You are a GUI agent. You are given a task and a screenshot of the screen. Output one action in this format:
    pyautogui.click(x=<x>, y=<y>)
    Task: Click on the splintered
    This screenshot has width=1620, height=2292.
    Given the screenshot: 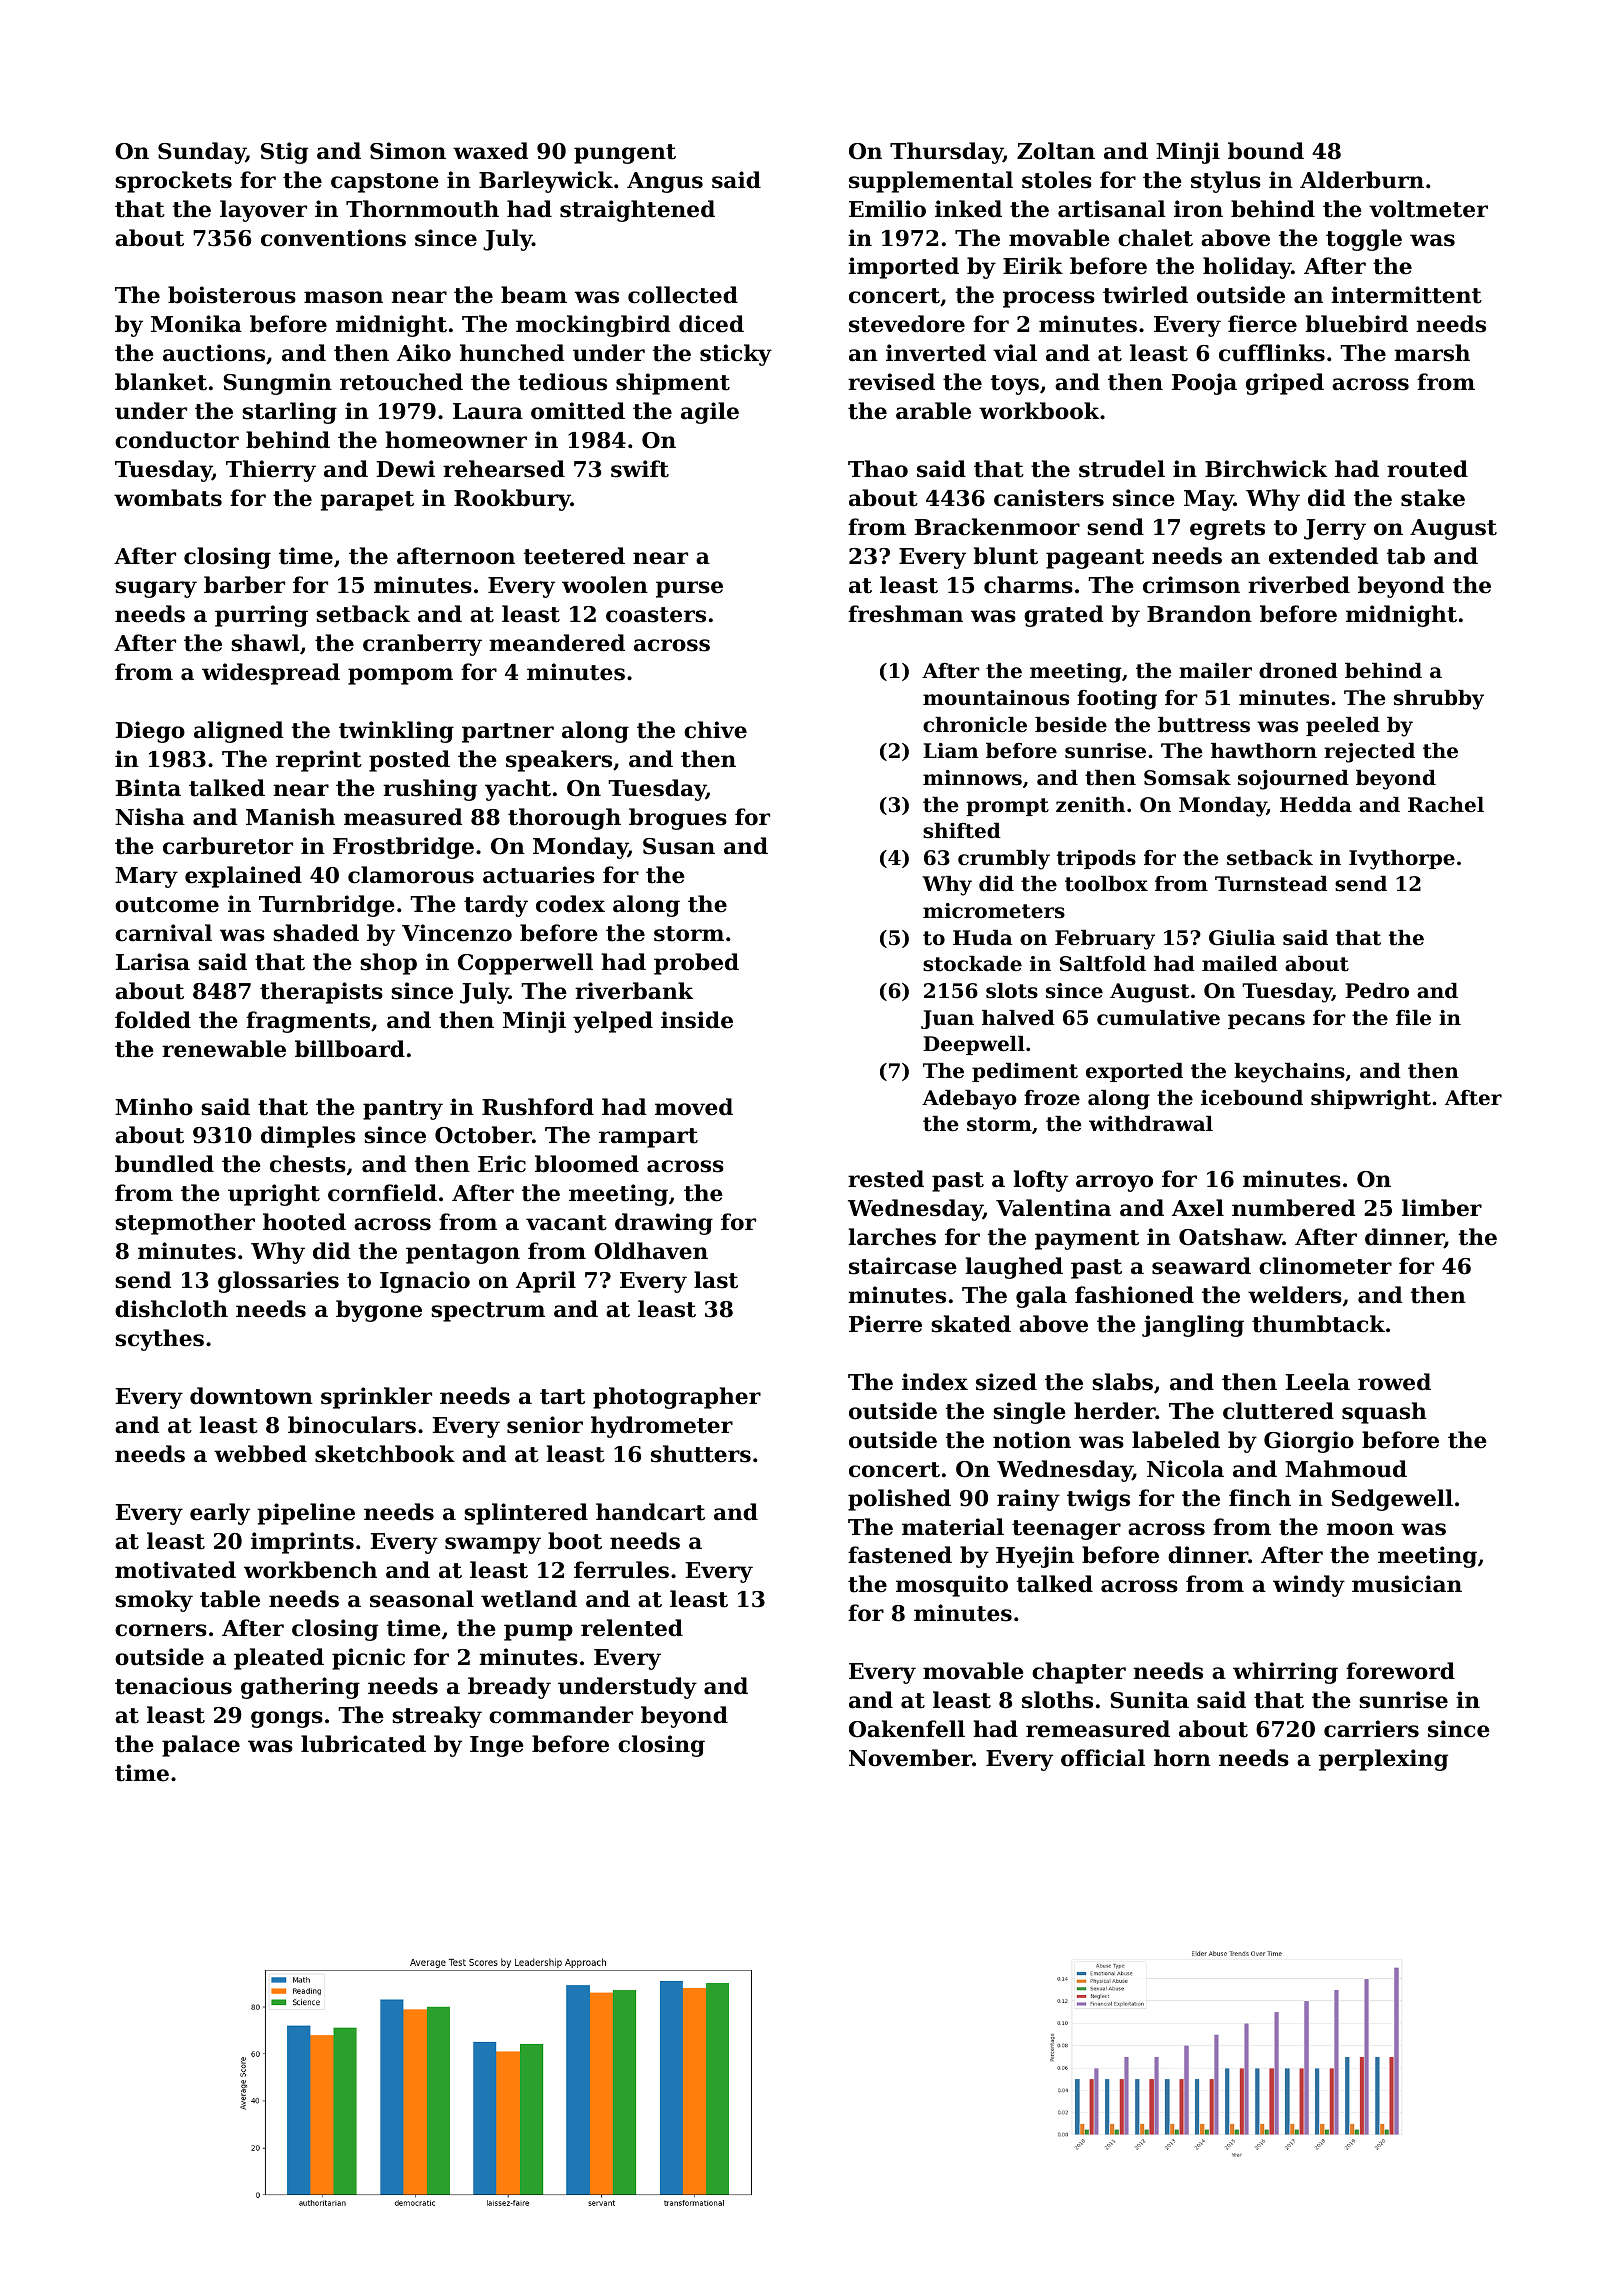 What is the action you would take?
    pyautogui.click(x=526, y=1514)
